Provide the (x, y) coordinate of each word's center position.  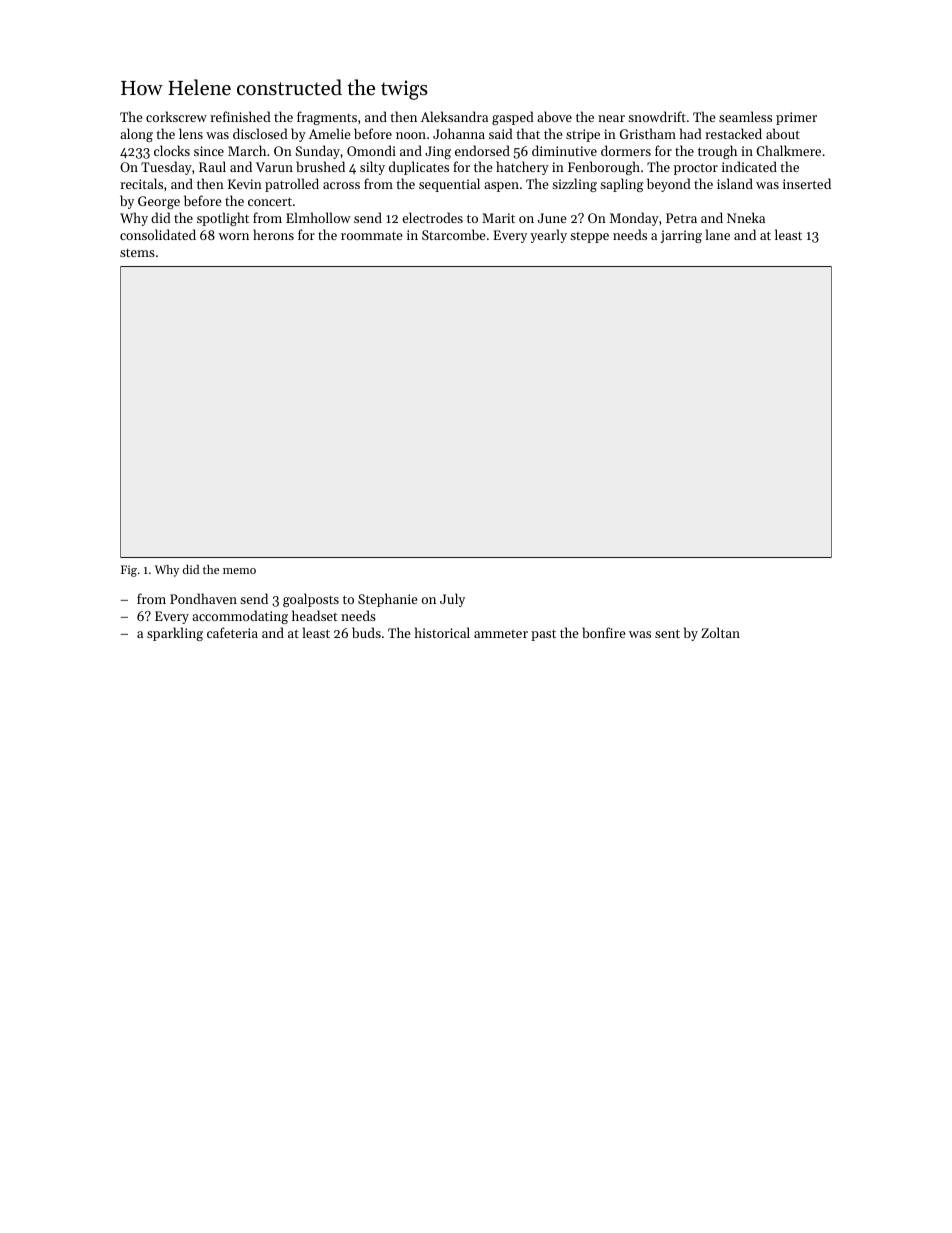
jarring (681, 236)
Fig (129, 571)
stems (137, 253)
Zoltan (720, 632)
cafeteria (232, 632)
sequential (449, 185)
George (159, 202)
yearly (548, 236)
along (136, 135)
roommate (372, 236)
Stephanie (388, 600)
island (735, 183)
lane (718, 234)
